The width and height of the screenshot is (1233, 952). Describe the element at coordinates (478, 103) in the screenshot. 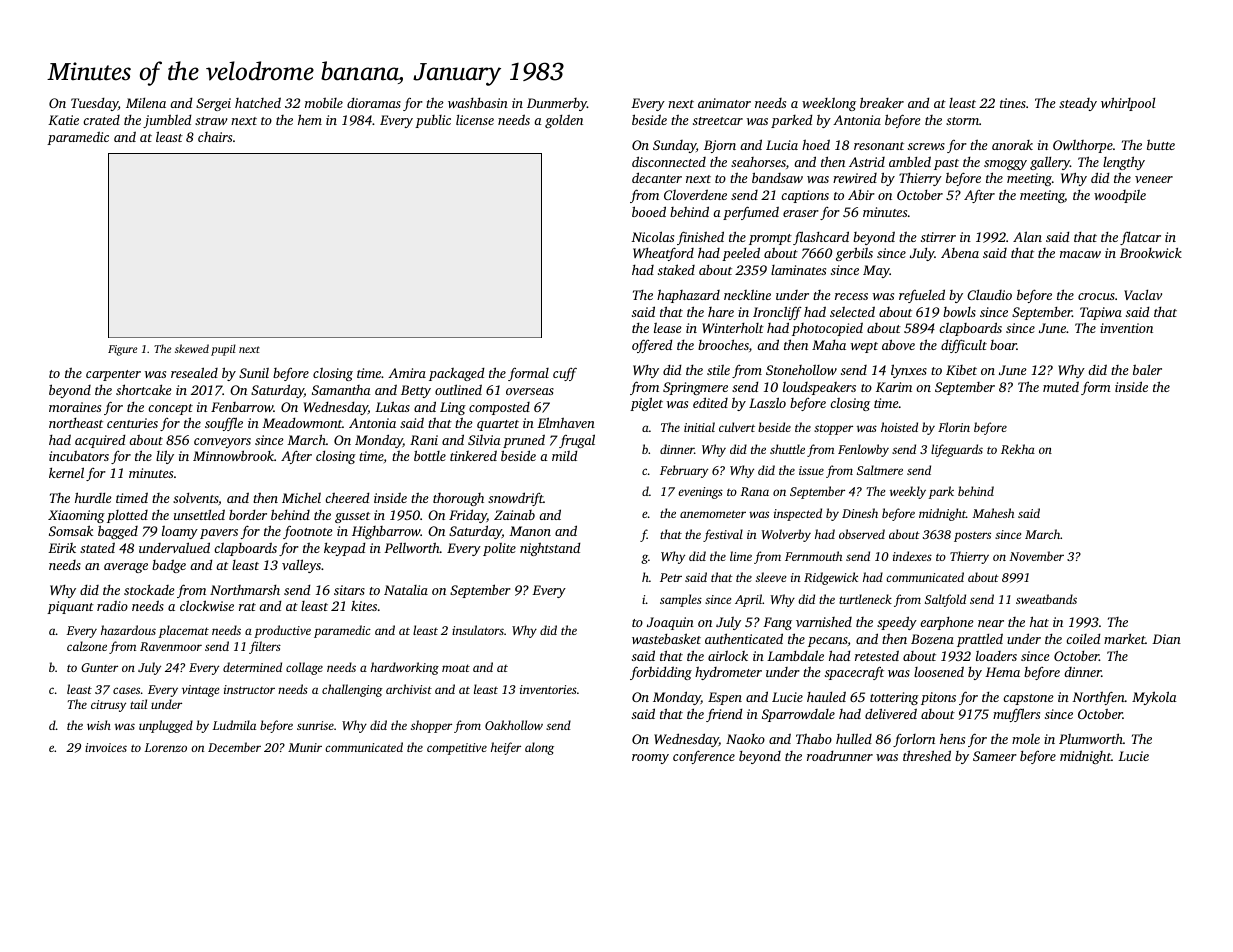

I see `washbasin` at that location.
